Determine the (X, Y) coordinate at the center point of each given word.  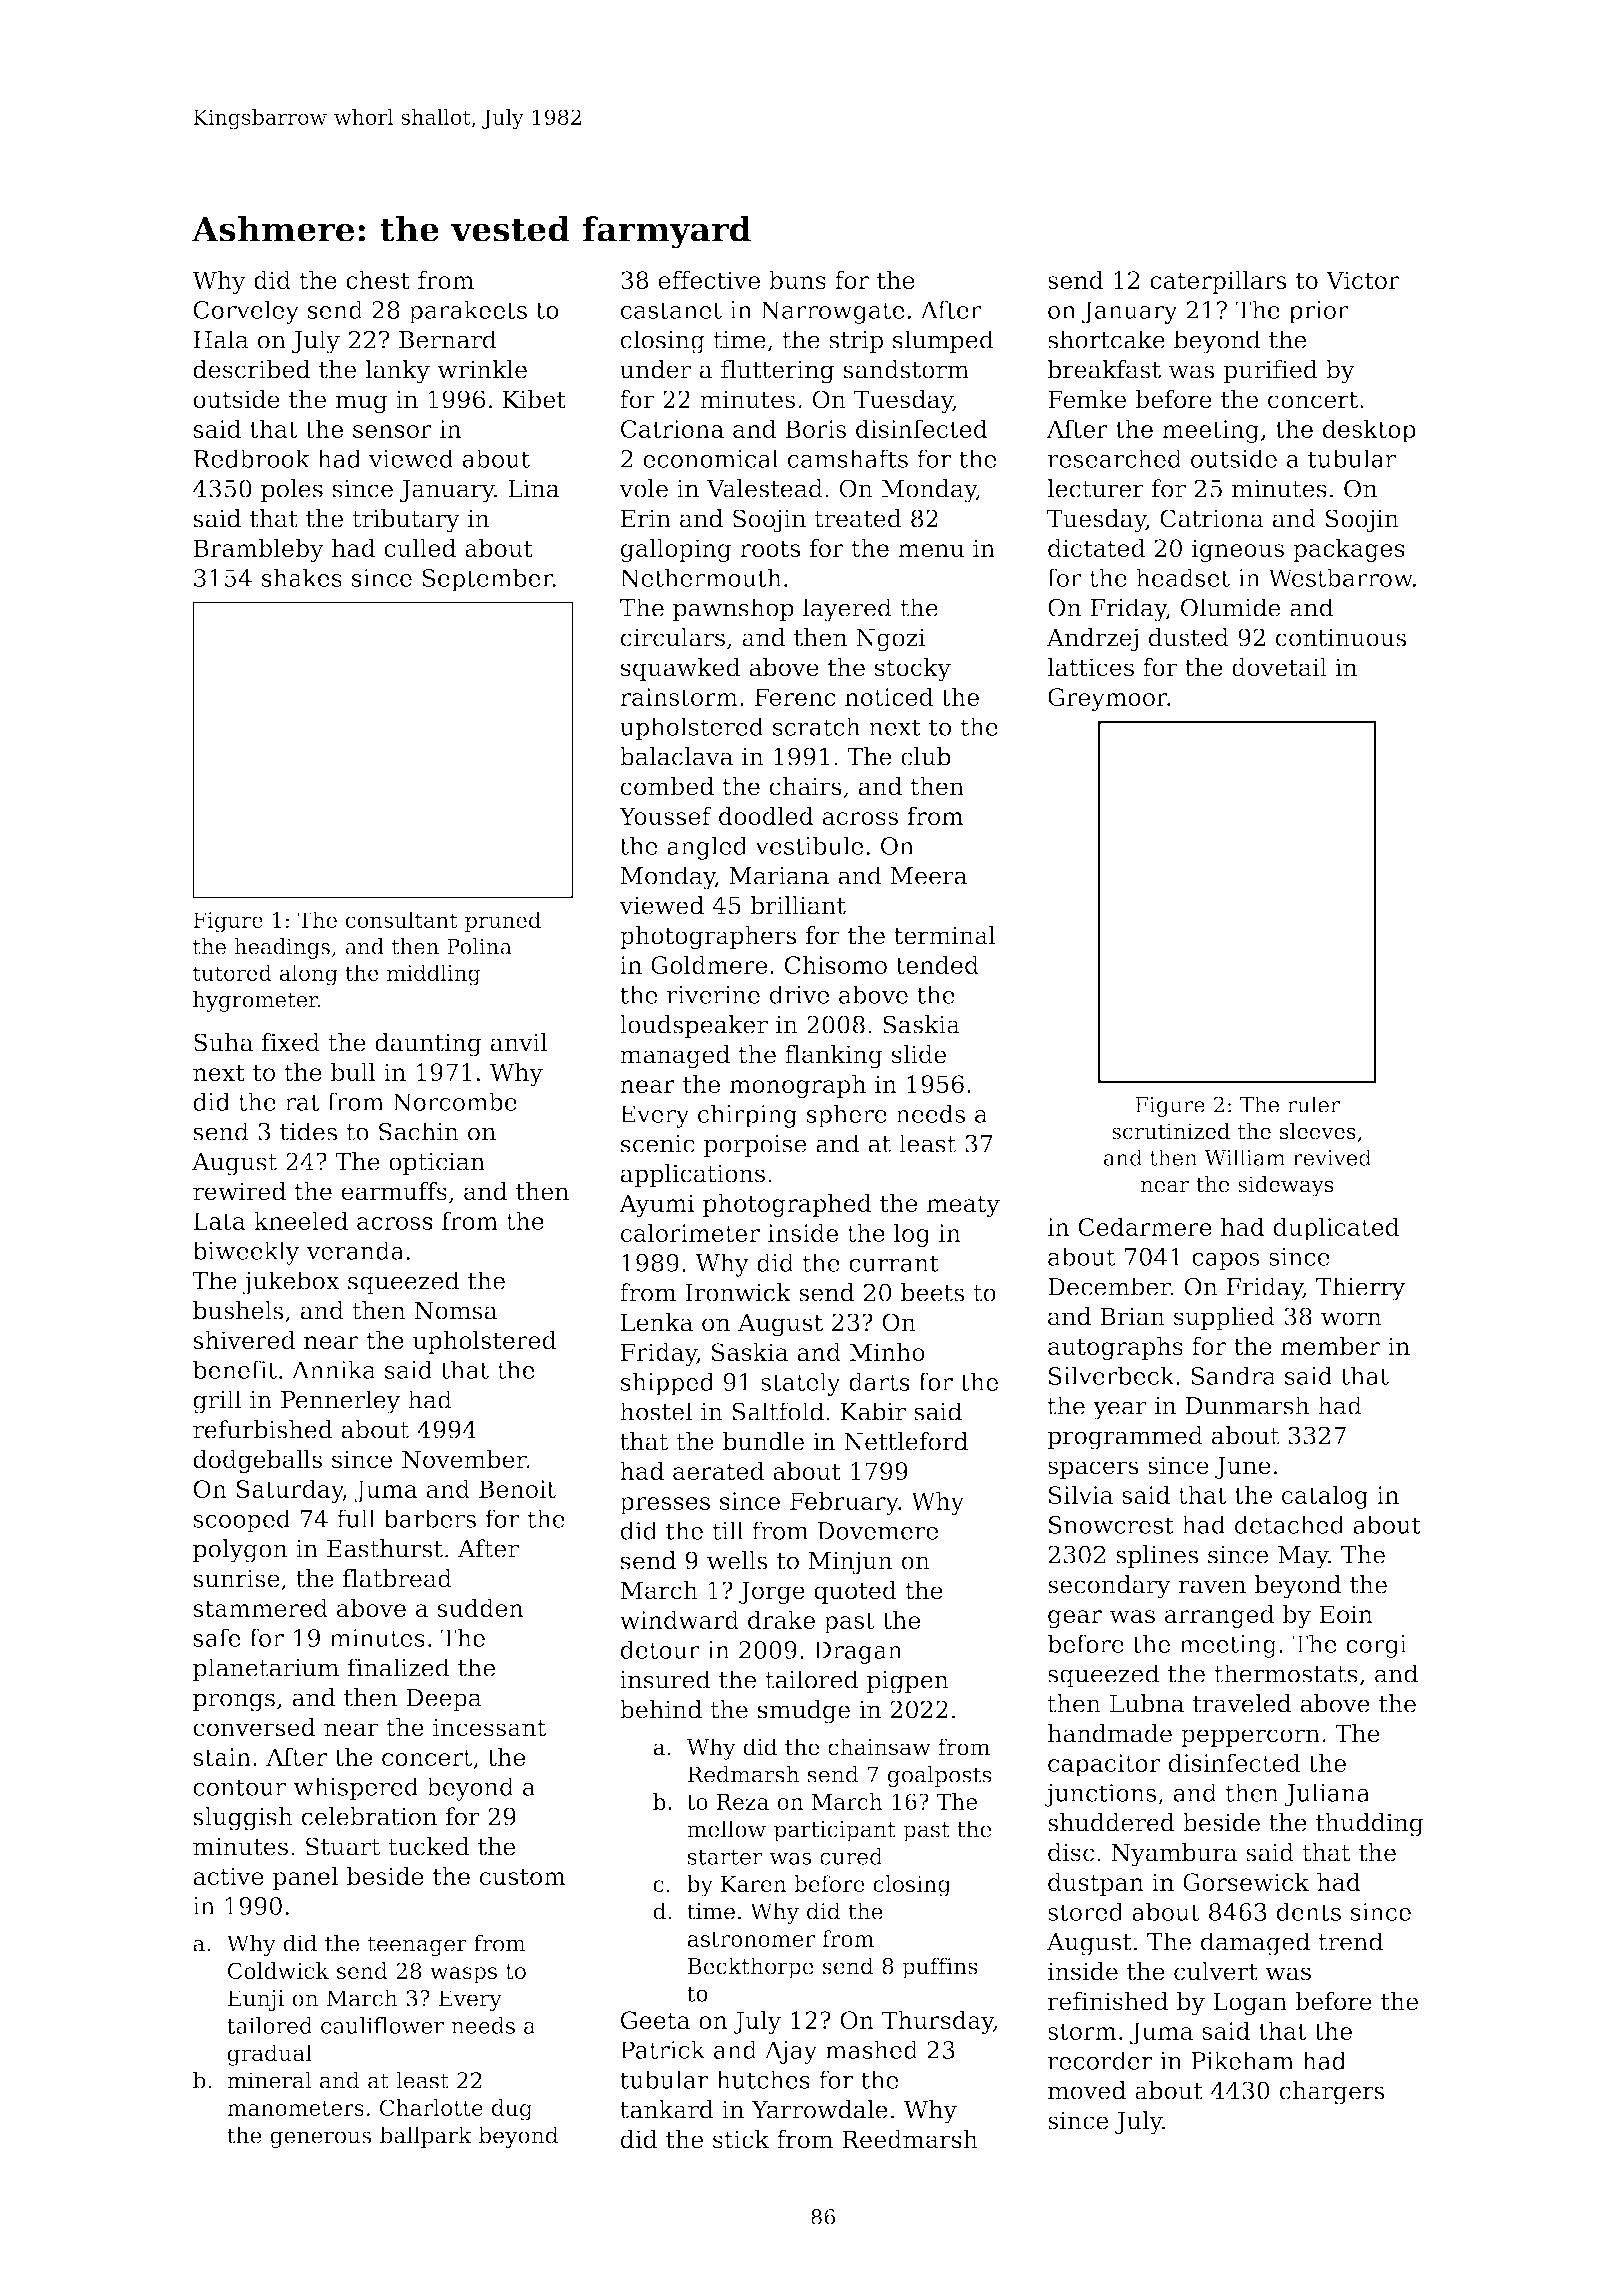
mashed (871, 2049)
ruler (1313, 1104)
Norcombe (455, 1101)
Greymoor (1107, 699)
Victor (1363, 280)
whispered (356, 1789)
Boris (815, 429)
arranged (1219, 1616)
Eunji (256, 2000)
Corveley (246, 312)
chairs (805, 786)
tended (937, 964)
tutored (232, 972)
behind (661, 1709)
